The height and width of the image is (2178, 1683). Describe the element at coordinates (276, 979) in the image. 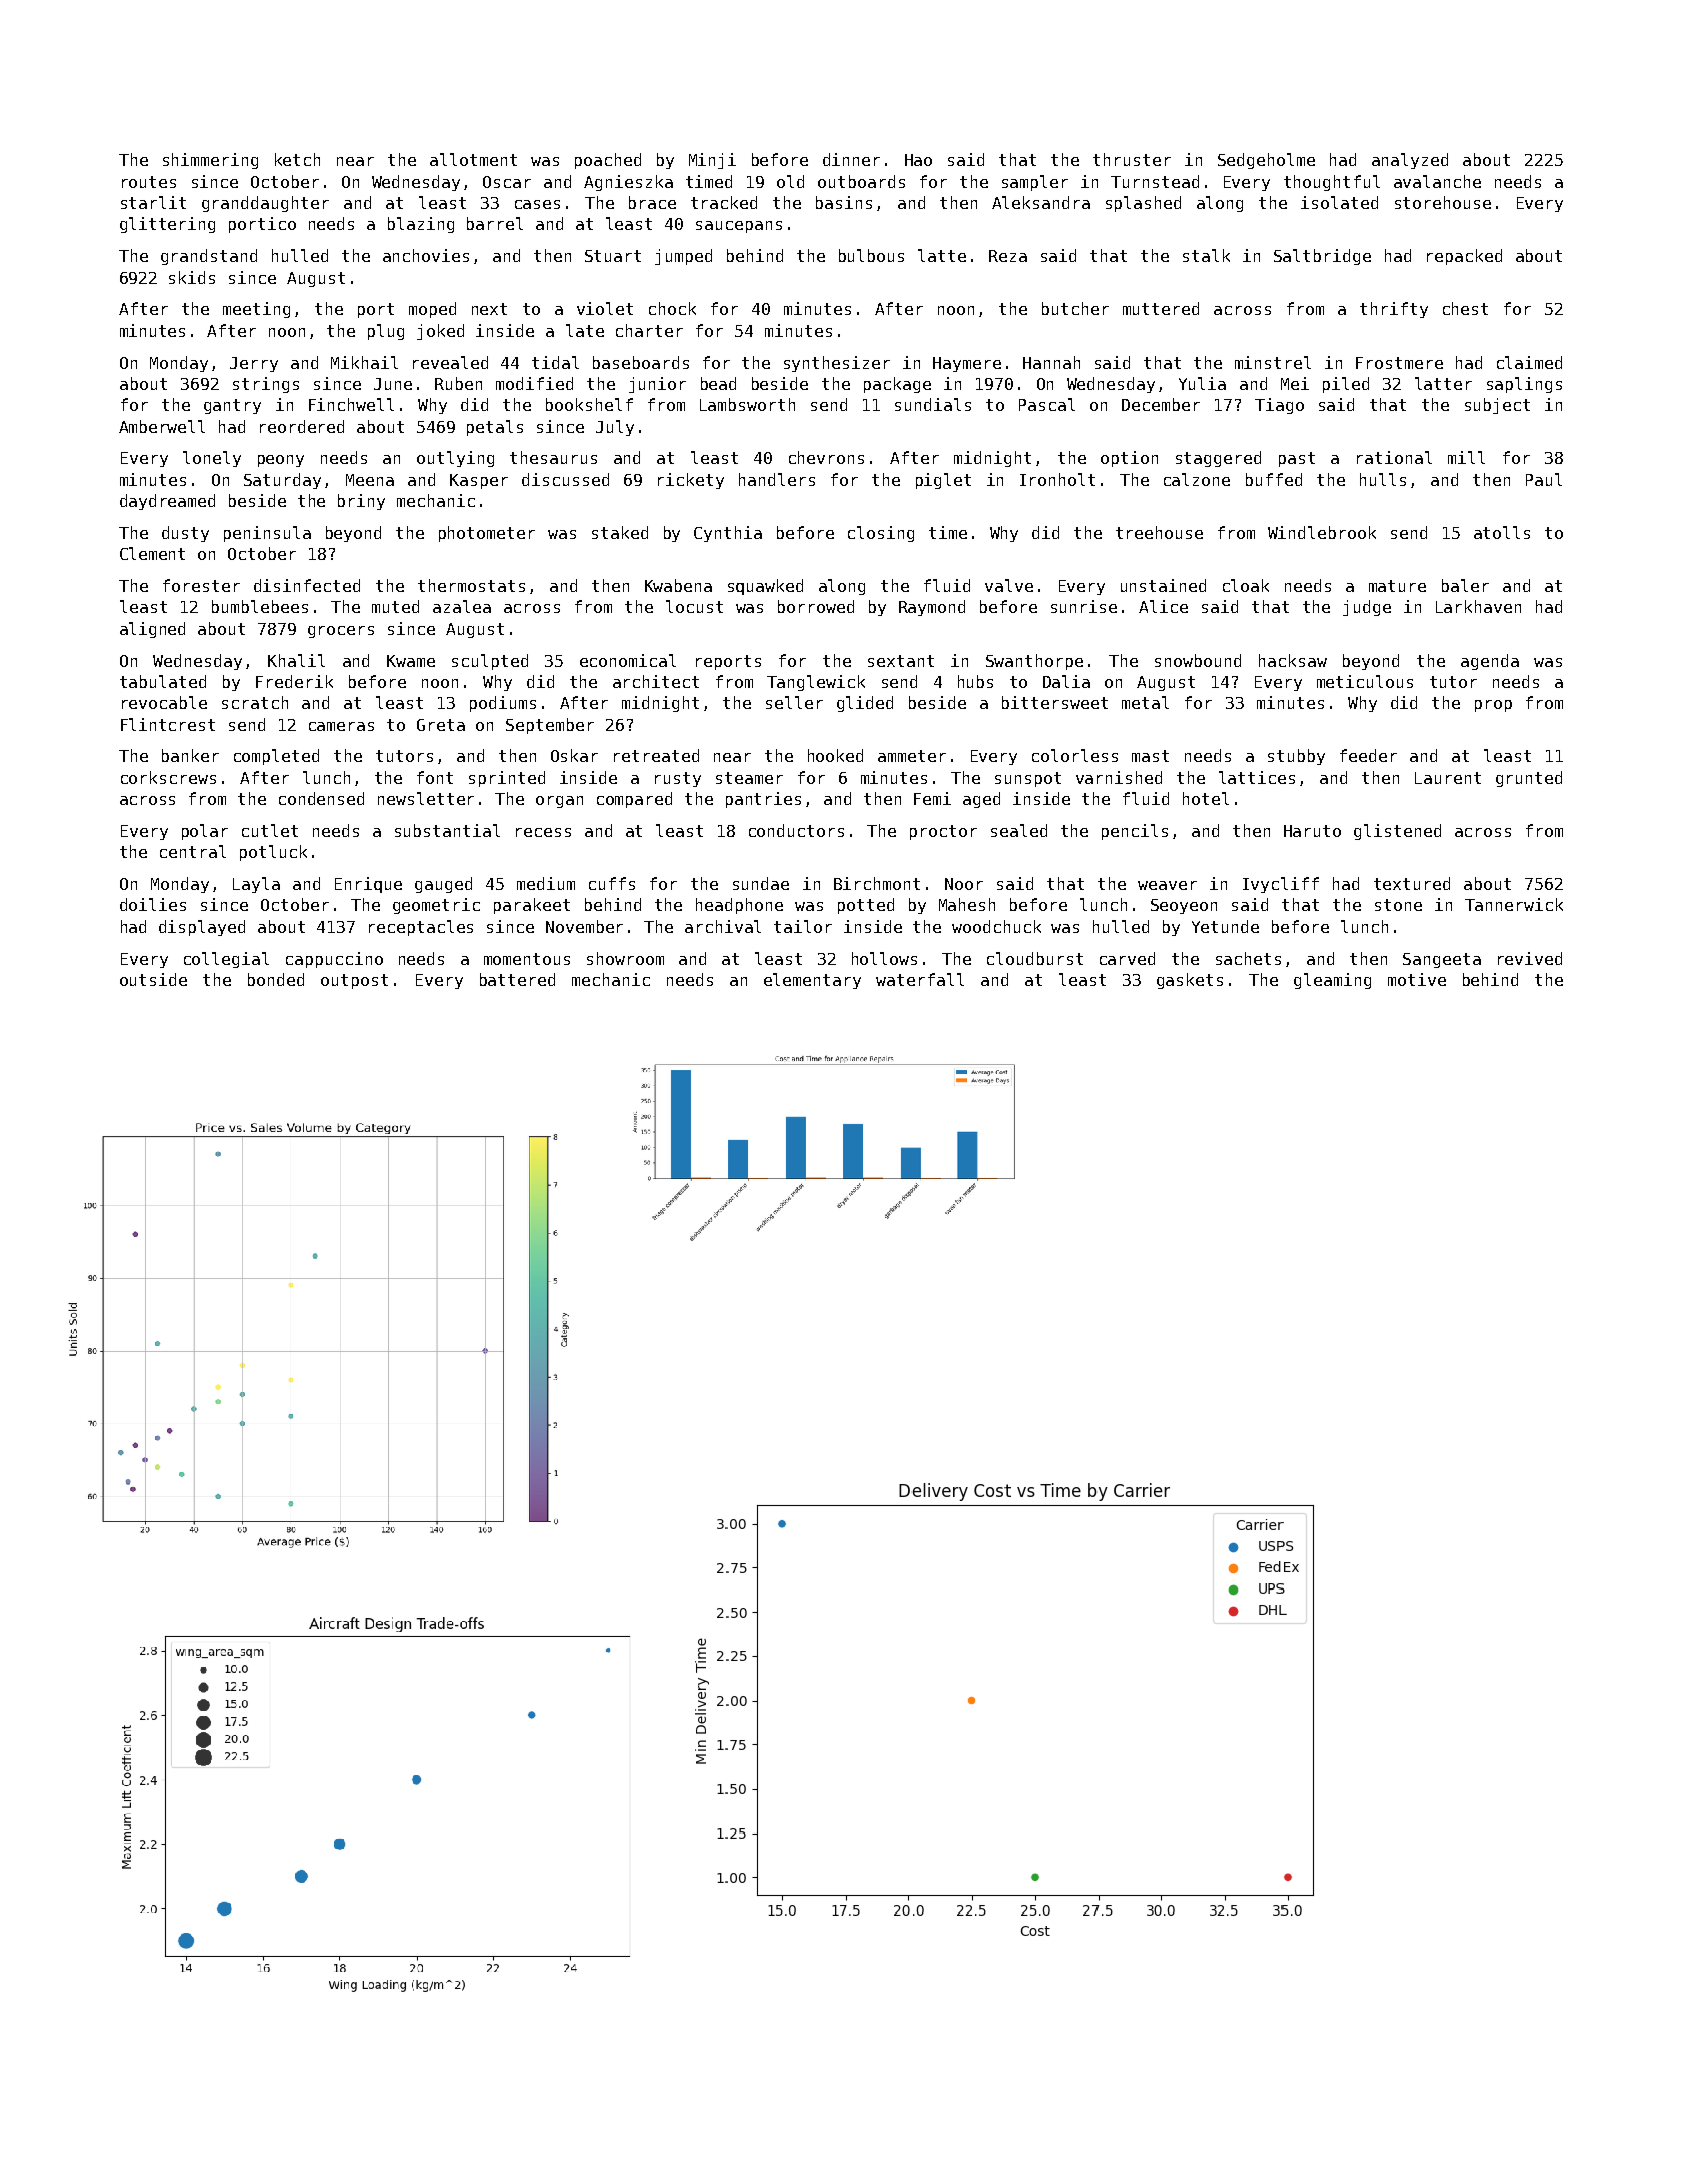

I see `bonded` at that location.
